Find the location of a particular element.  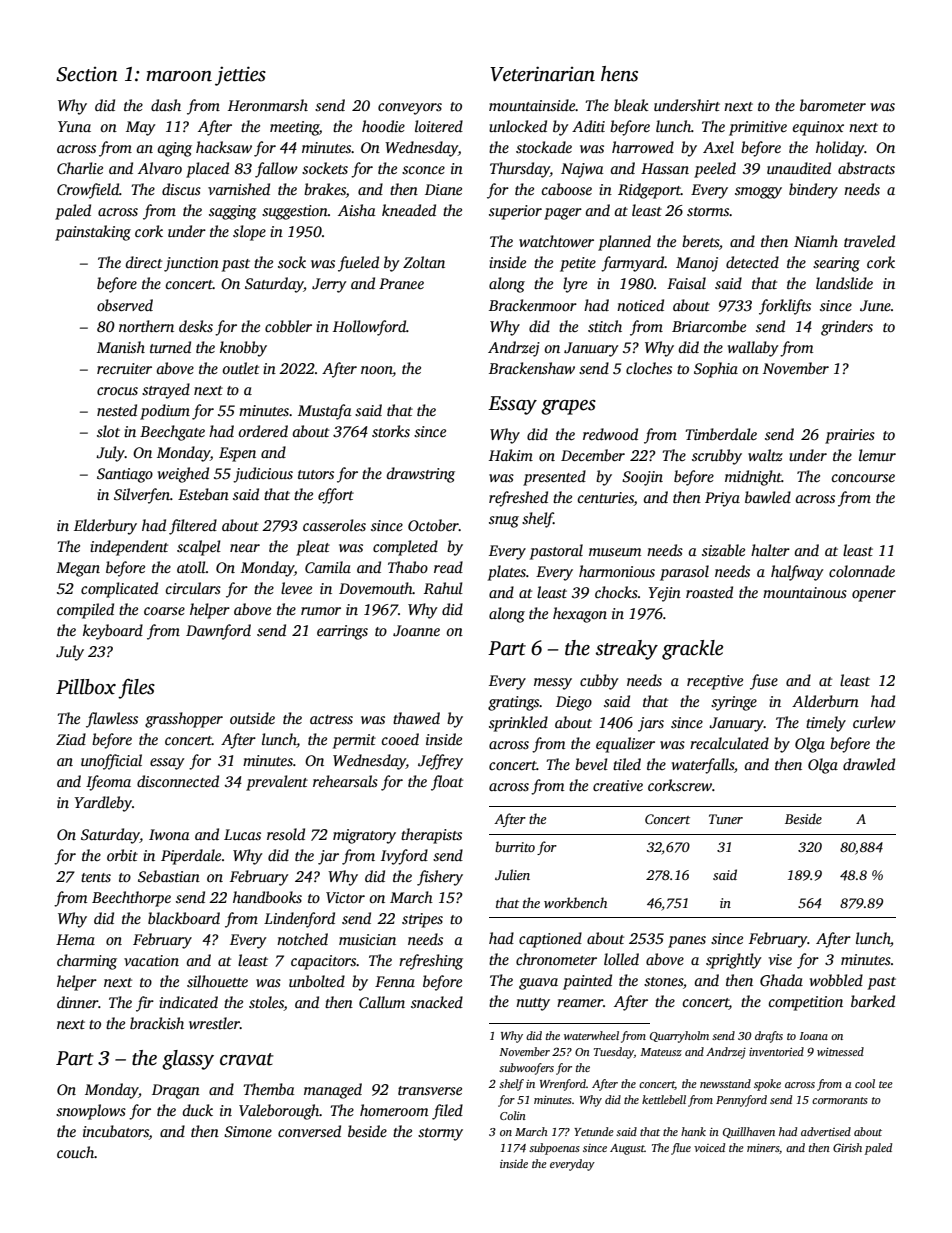

couch is located at coordinates (76, 1152).
